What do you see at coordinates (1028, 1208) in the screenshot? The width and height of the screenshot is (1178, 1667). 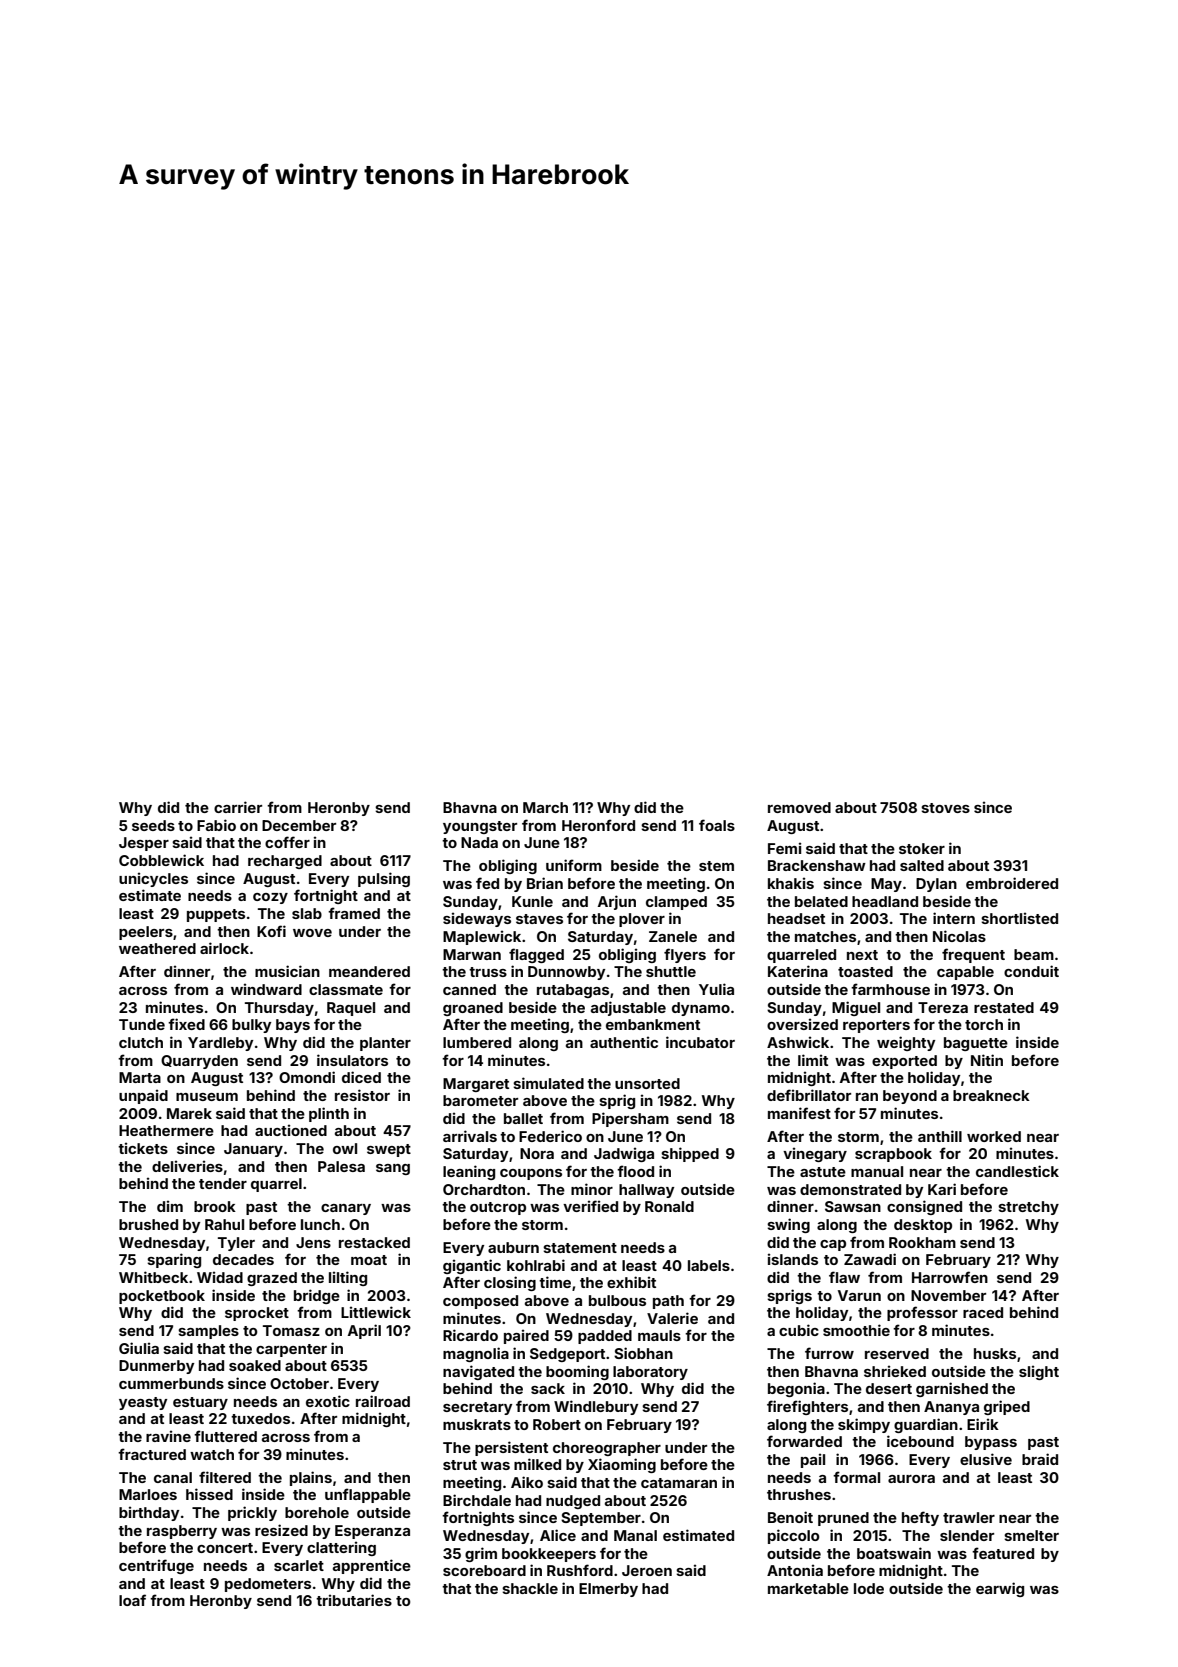 I see `stretchy` at bounding box center [1028, 1208].
